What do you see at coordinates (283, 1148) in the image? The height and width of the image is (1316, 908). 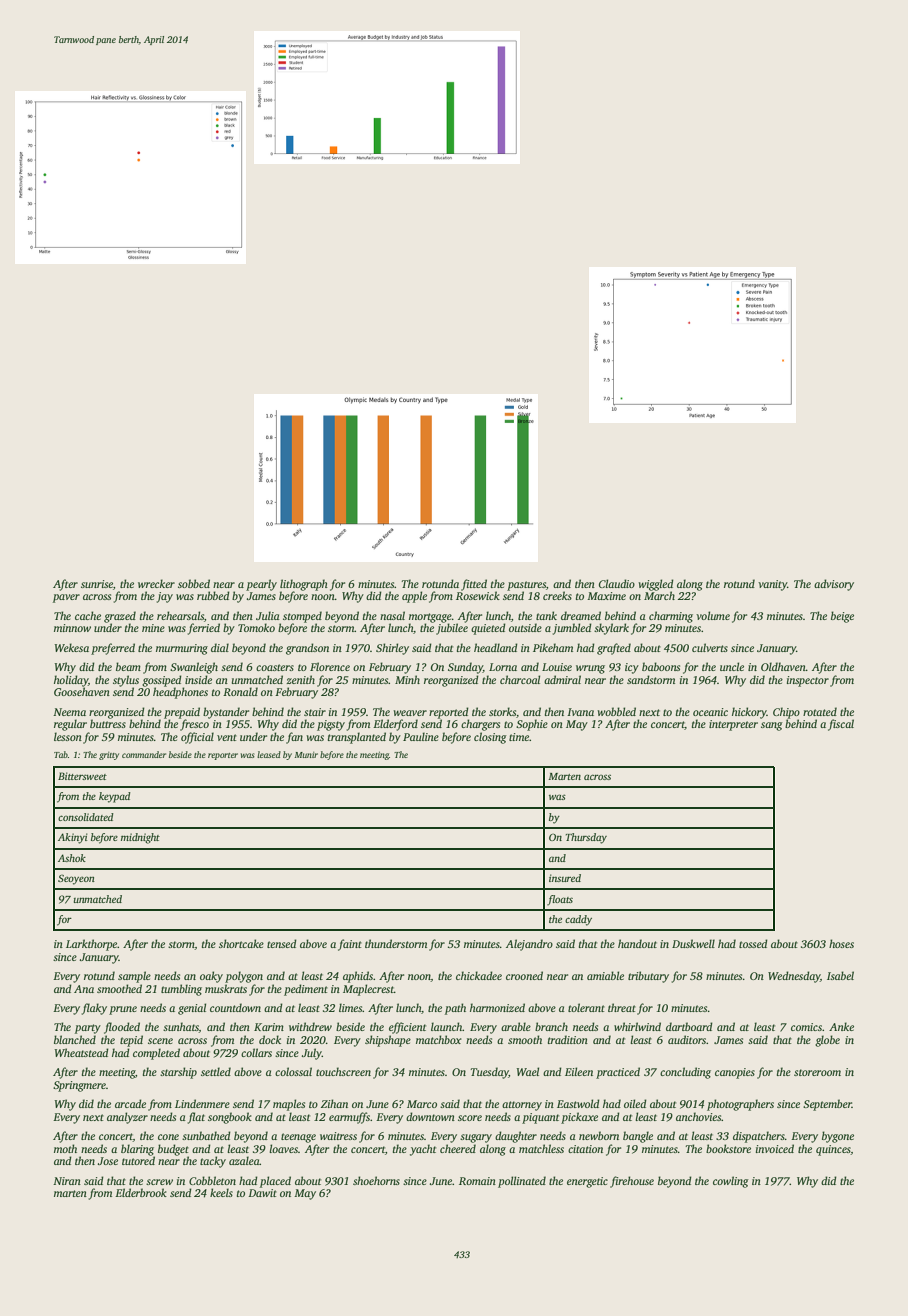 I see `loaves` at bounding box center [283, 1148].
